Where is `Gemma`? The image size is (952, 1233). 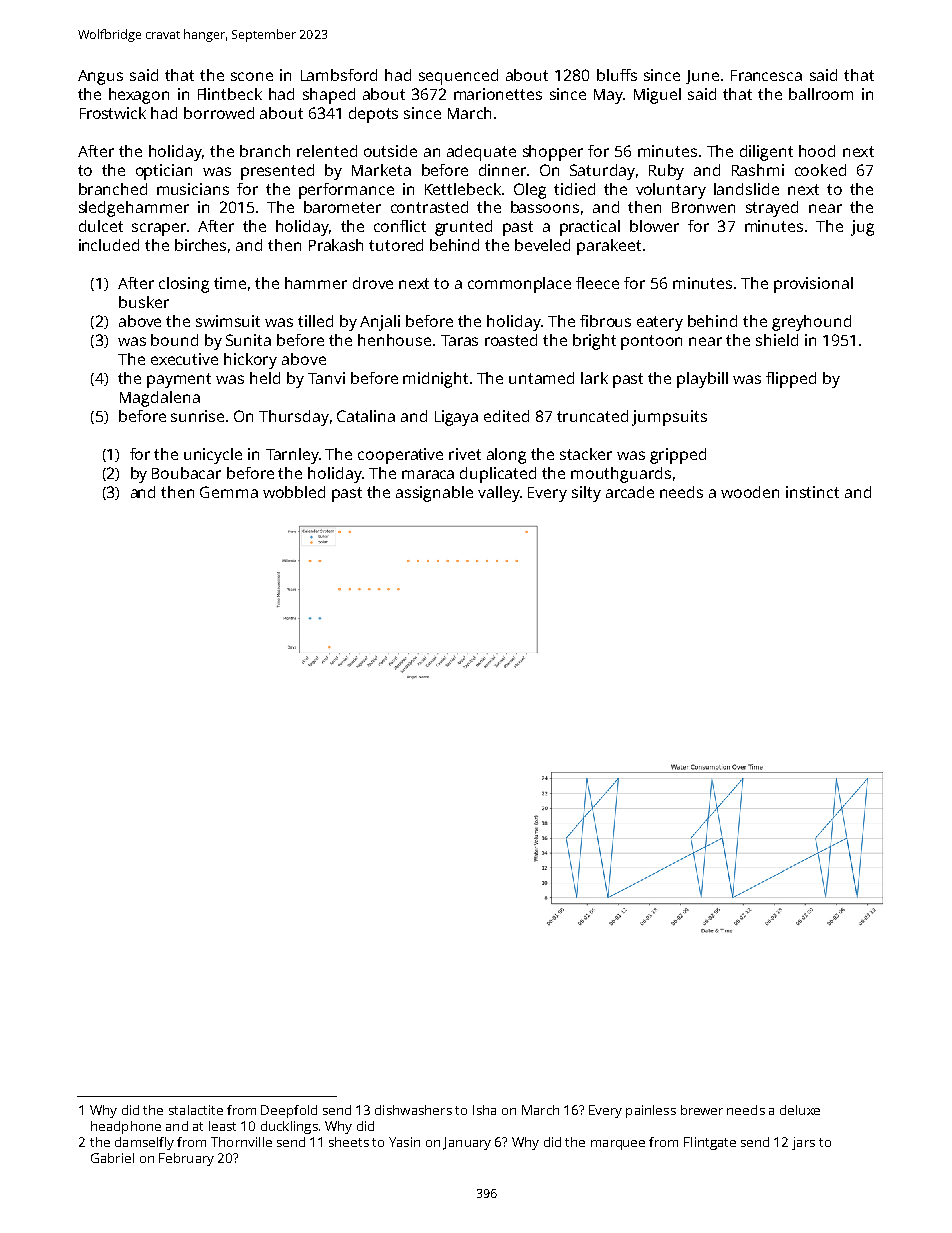
Gemma is located at coordinates (229, 492).
